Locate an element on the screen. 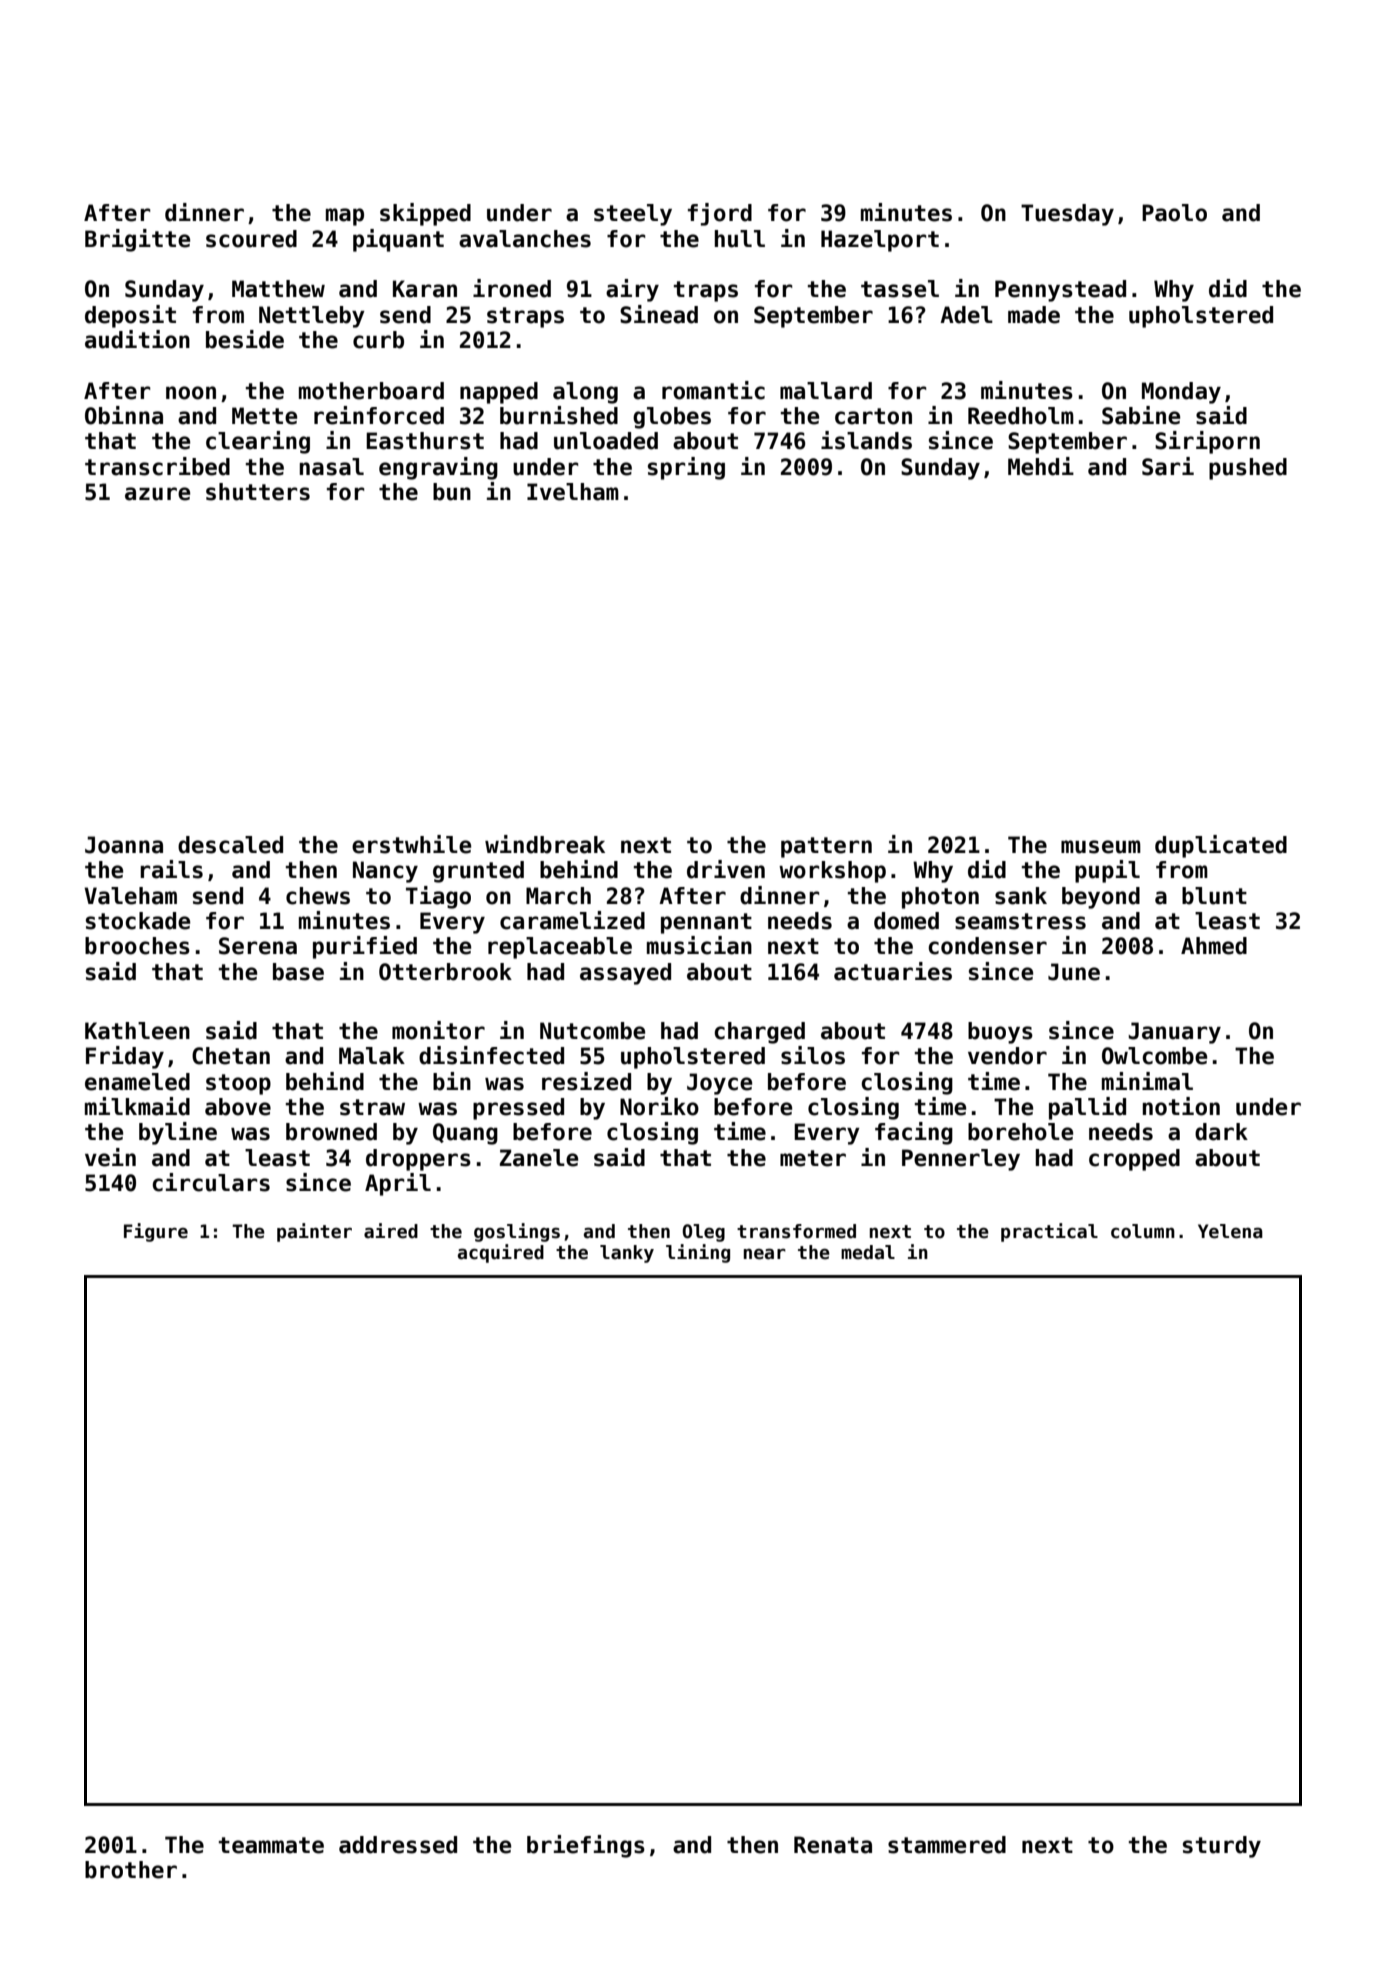 The width and height of the screenshot is (1386, 1969). lanky is located at coordinates (627, 1254).
